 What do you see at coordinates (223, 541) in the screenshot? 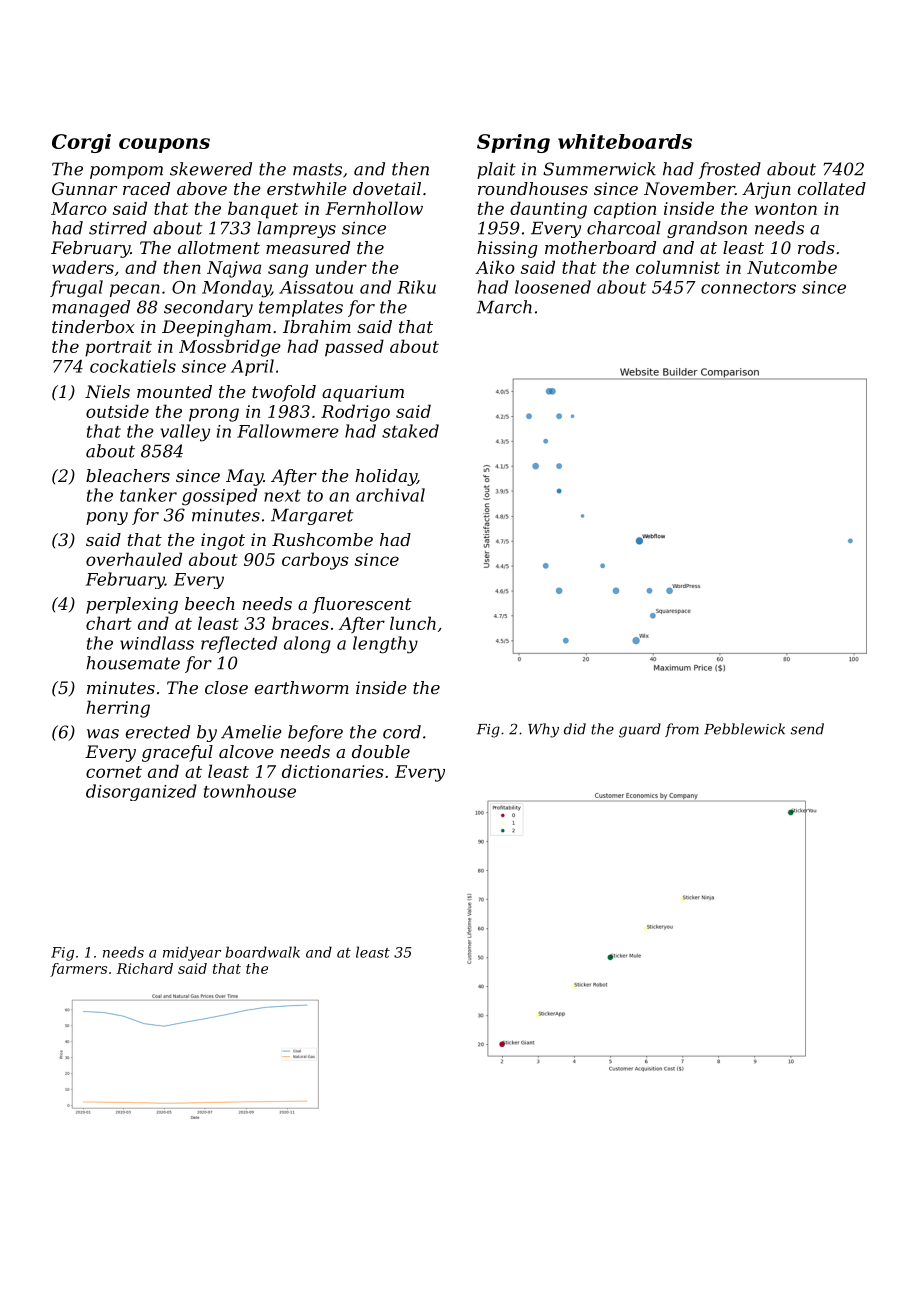
I see `ingot` at bounding box center [223, 541].
